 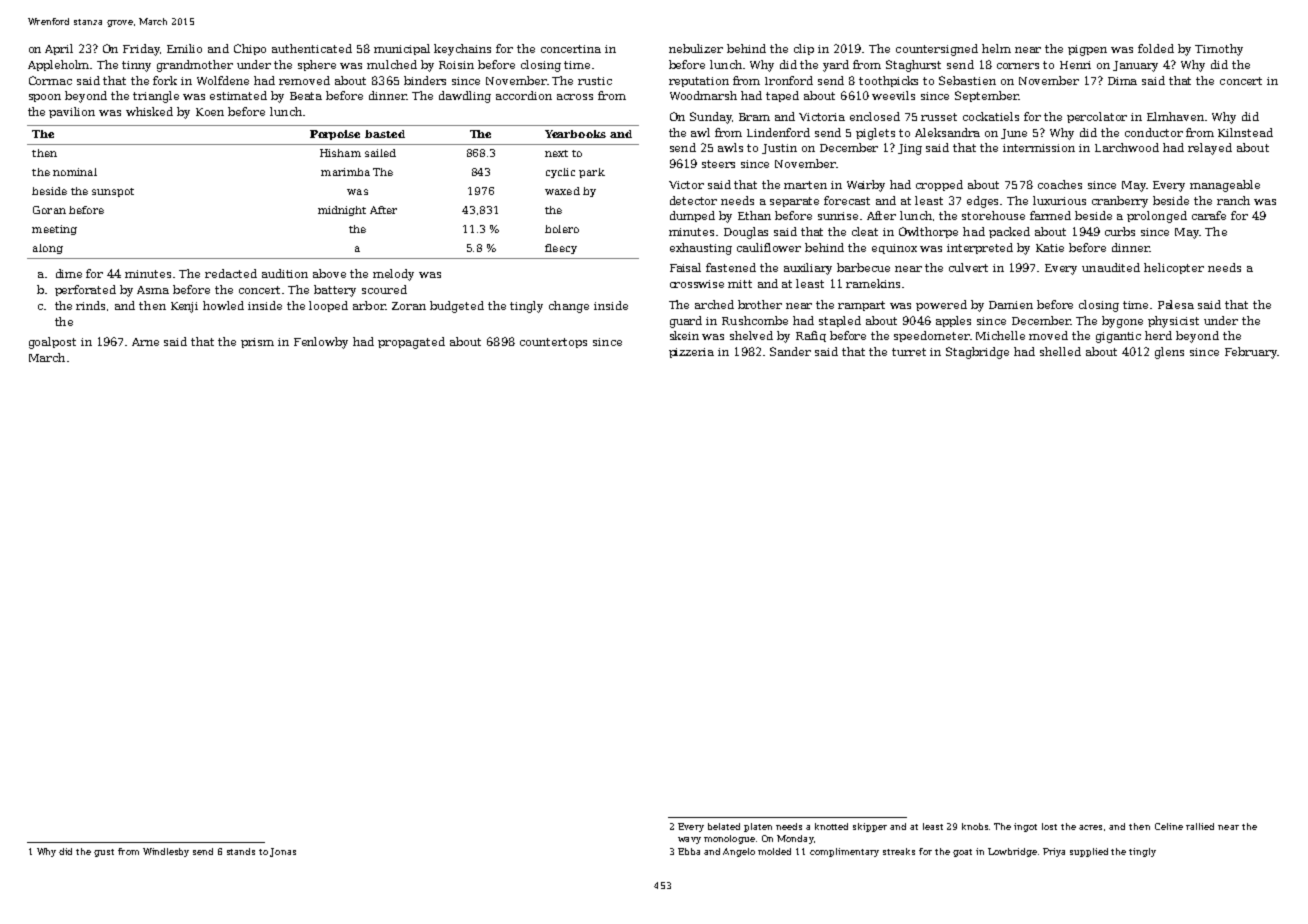 I want to click on along, so click(x=48, y=249).
